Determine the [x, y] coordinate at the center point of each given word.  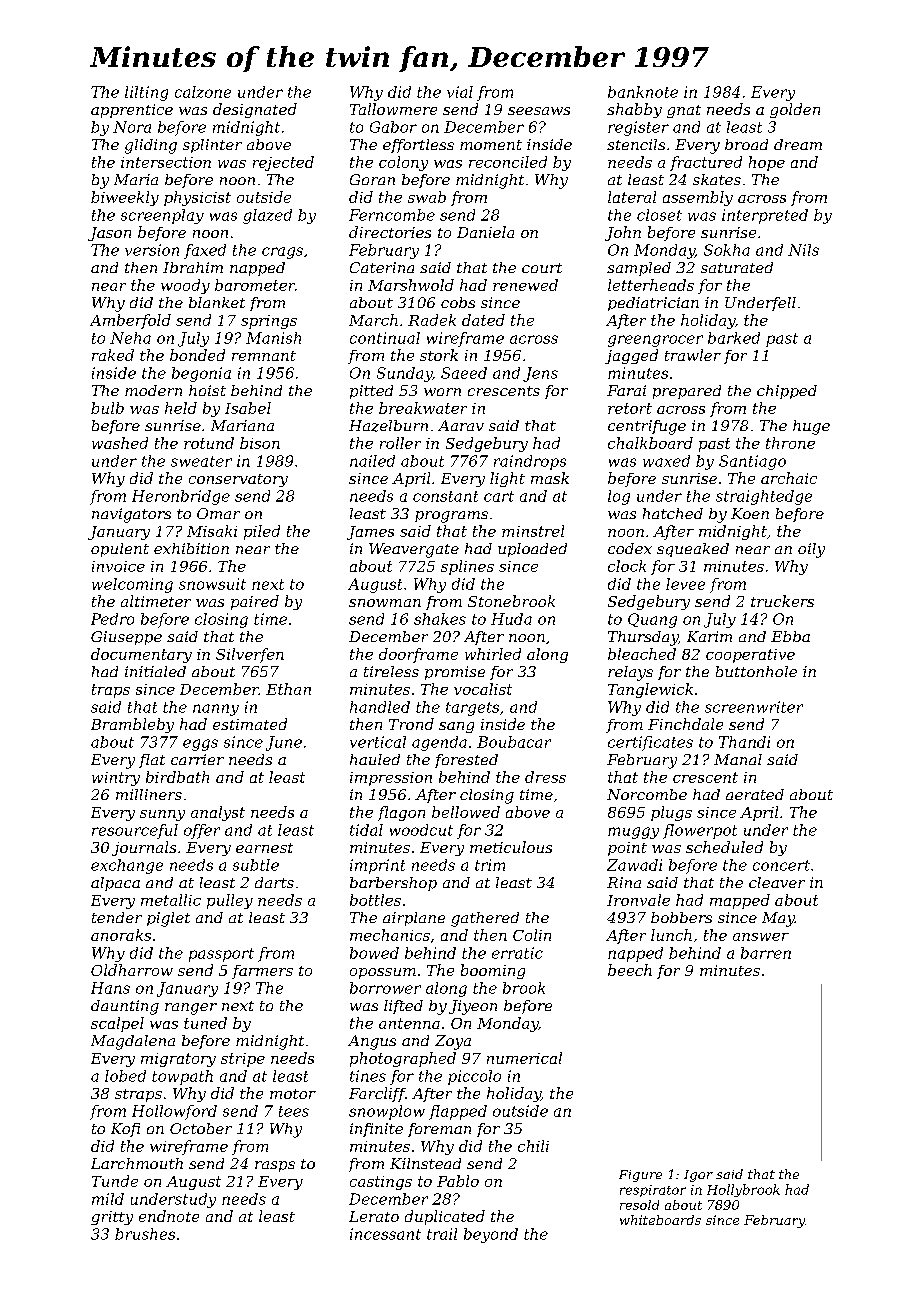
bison [260, 443]
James [370, 533]
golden [795, 110]
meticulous [511, 847]
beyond [491, 1235]
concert [781, 865]
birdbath [177, 777]
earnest [264, 848]
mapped [740, 901]
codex [630, 548]
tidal [366, 830]
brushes [145, 1234]
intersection [166, 162]
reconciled [508, 162]
